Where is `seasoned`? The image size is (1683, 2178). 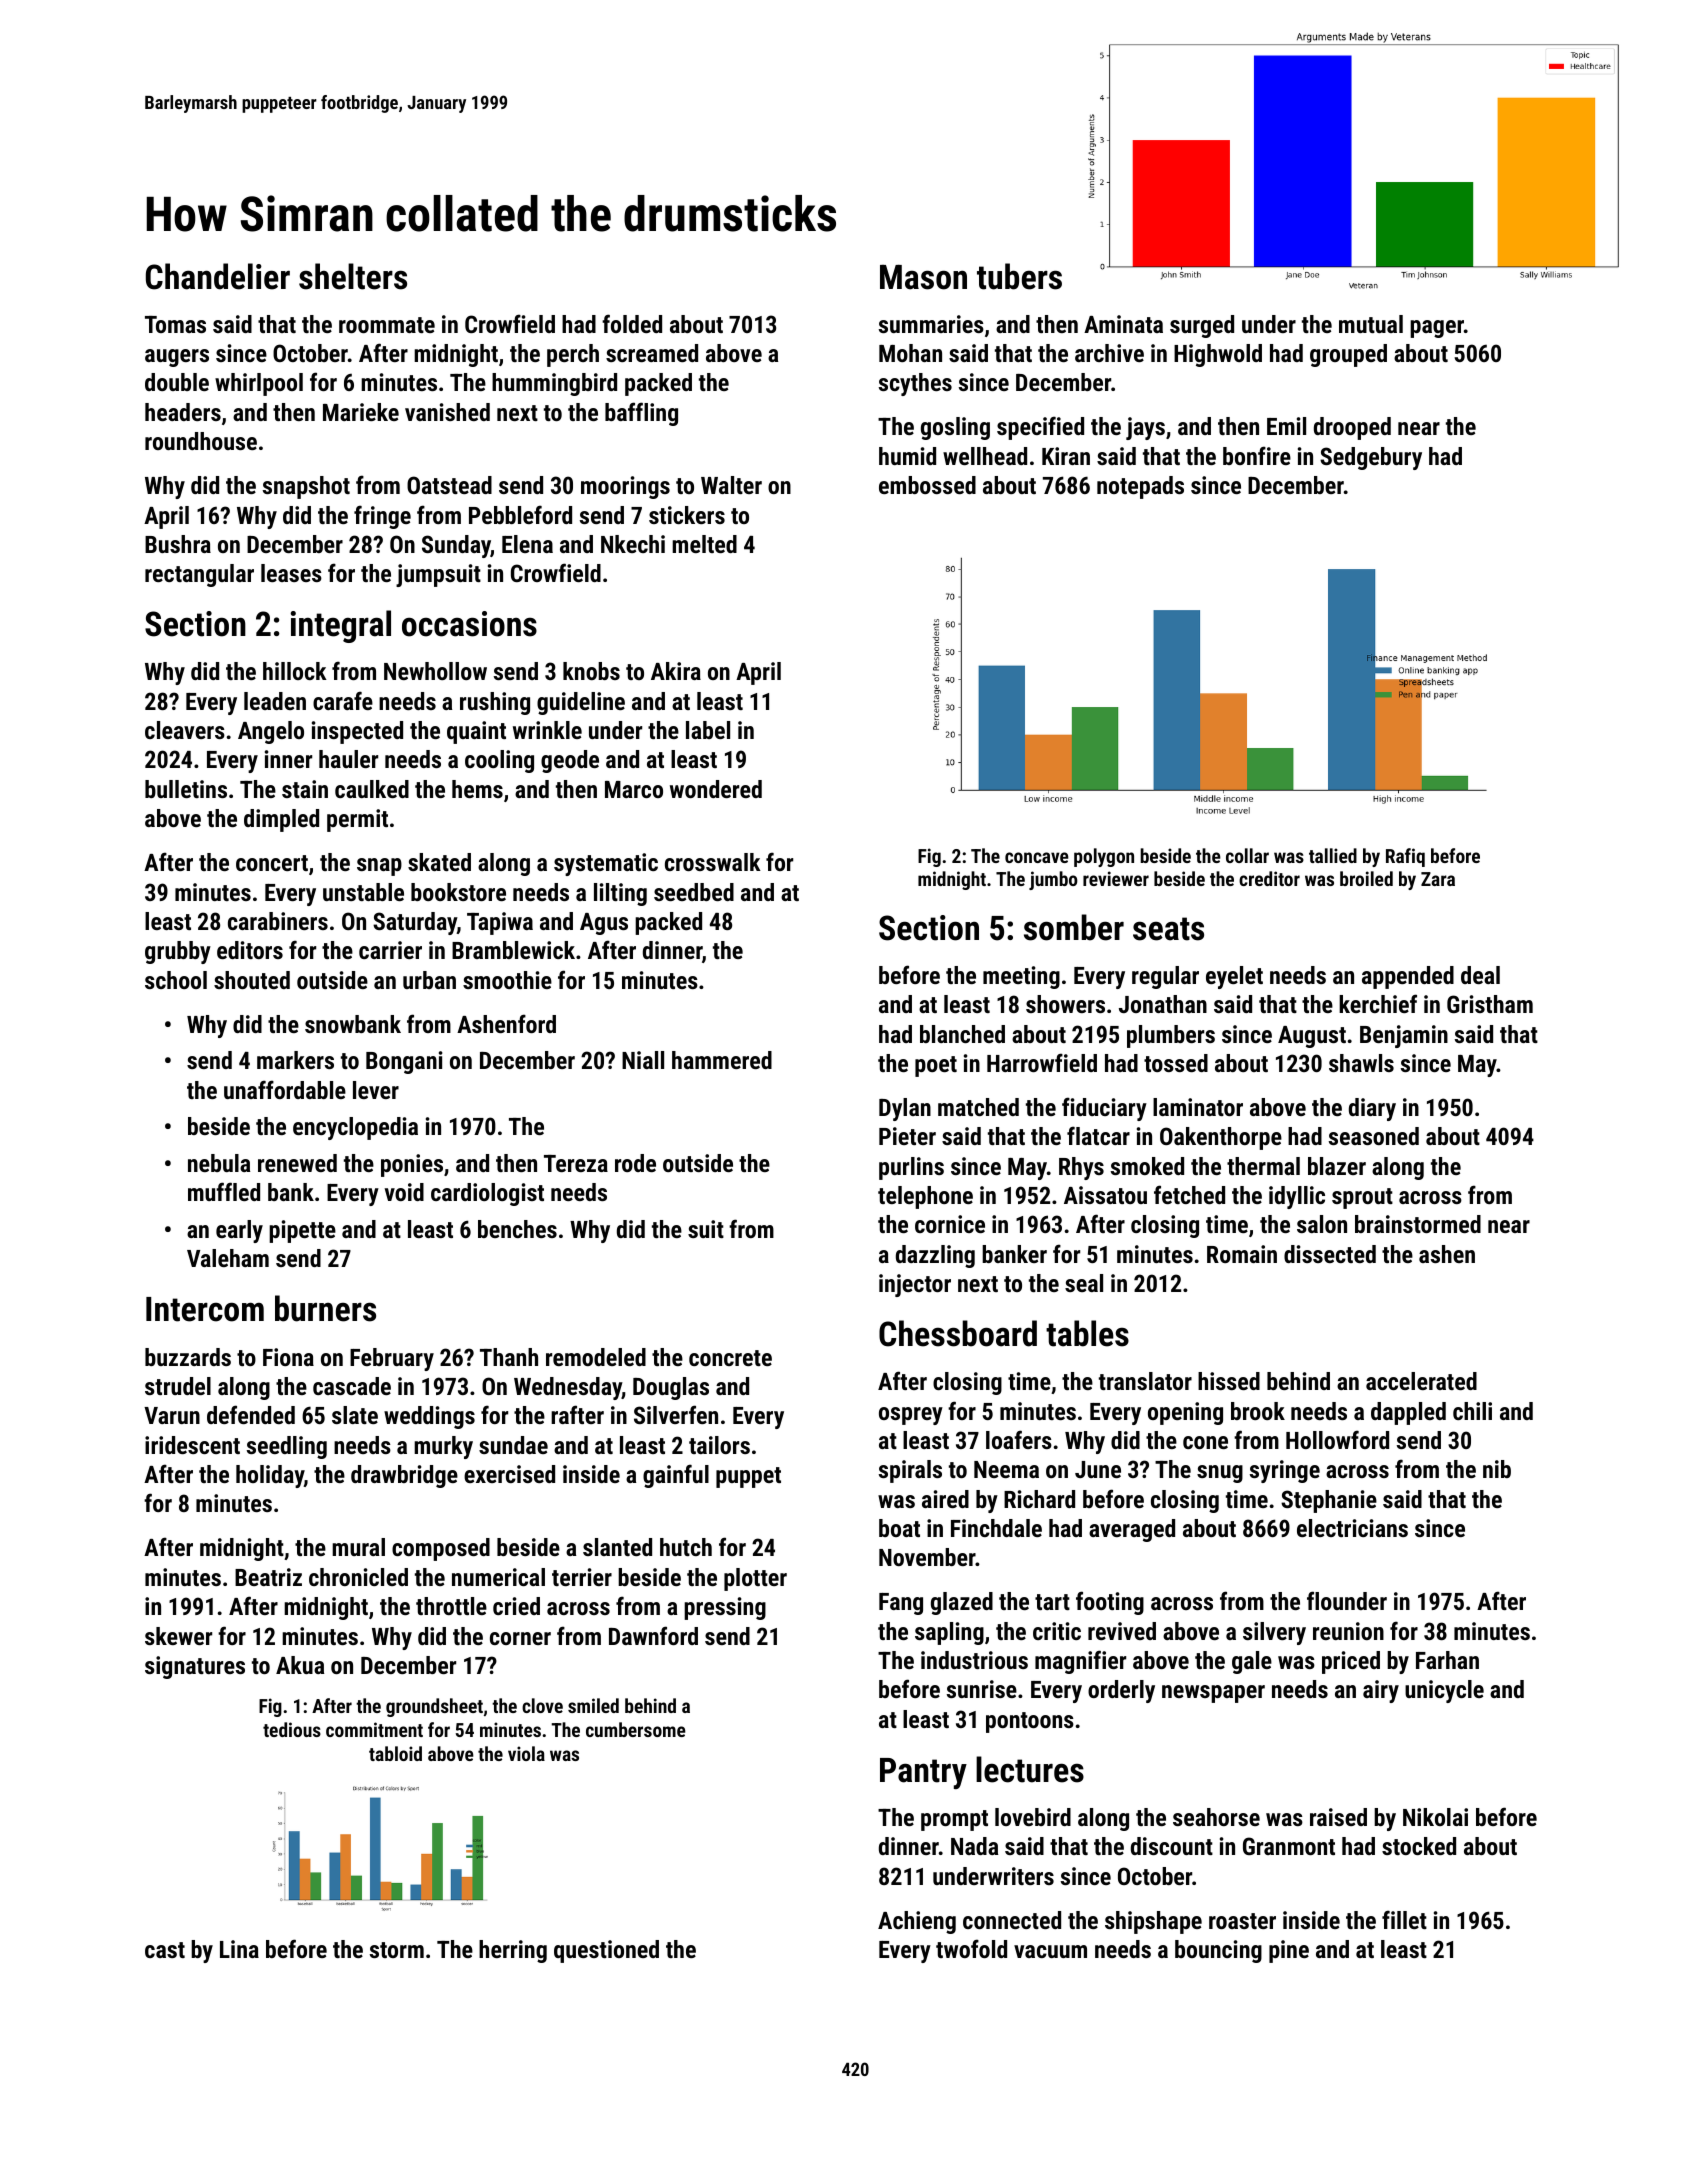
seasoned is located at coordinates (1374, 1136).
